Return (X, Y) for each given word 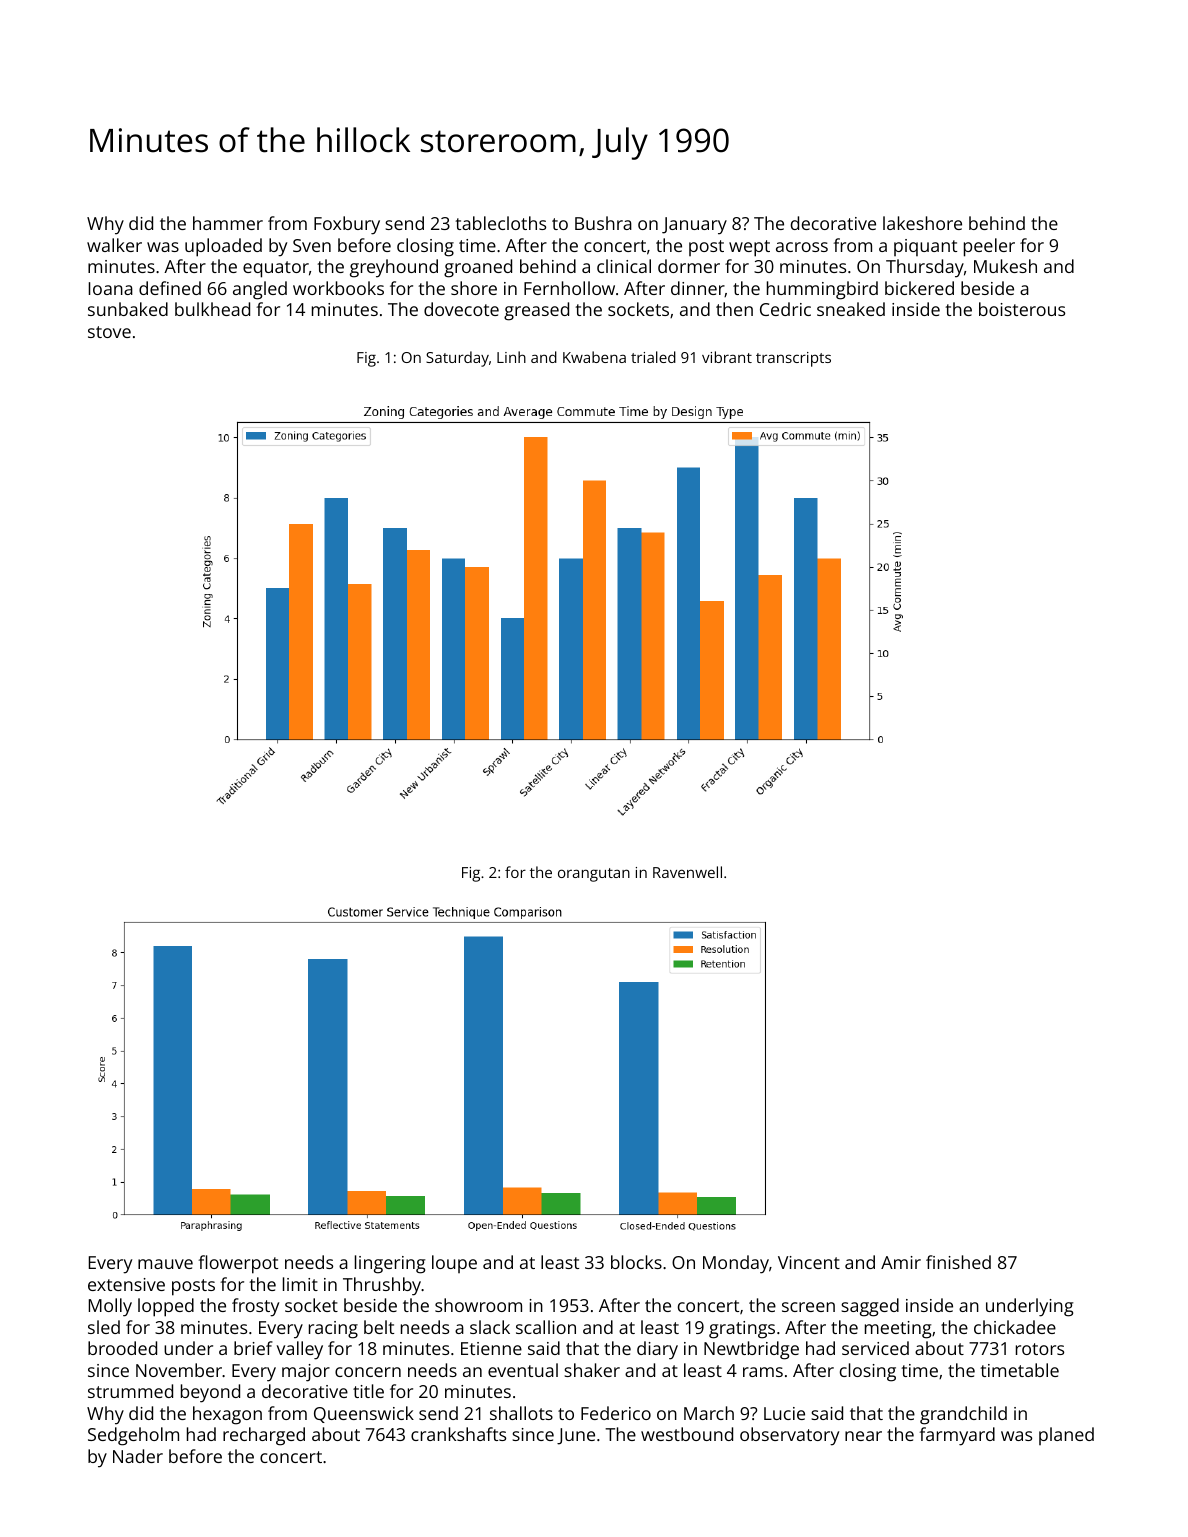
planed (1066, 1436)
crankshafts (458, 1434)
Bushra (603, 223)
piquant (925, 247)
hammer (228, 223)
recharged (264, 1436)
